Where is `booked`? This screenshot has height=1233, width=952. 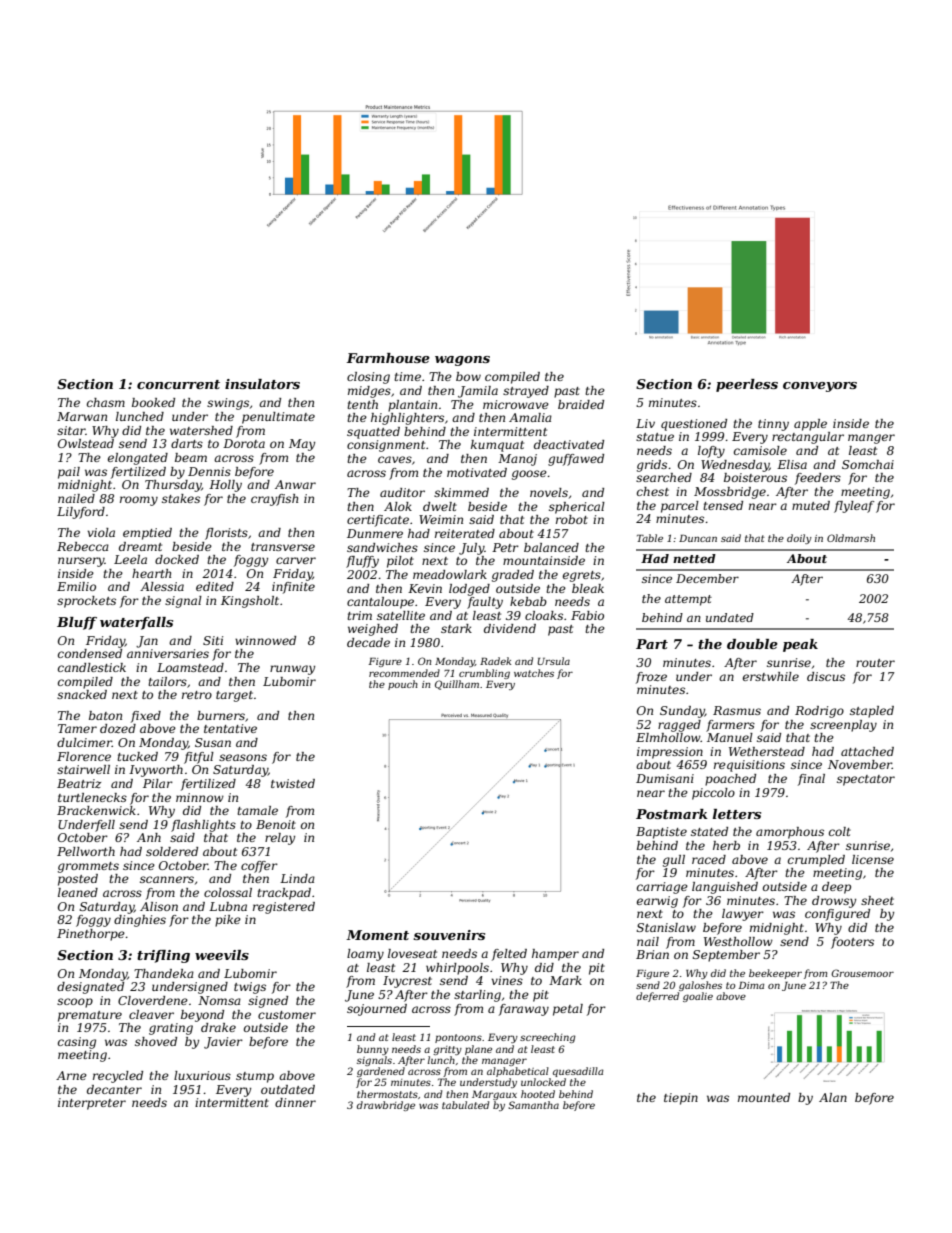
booked is located at coordinates (153, 402).
